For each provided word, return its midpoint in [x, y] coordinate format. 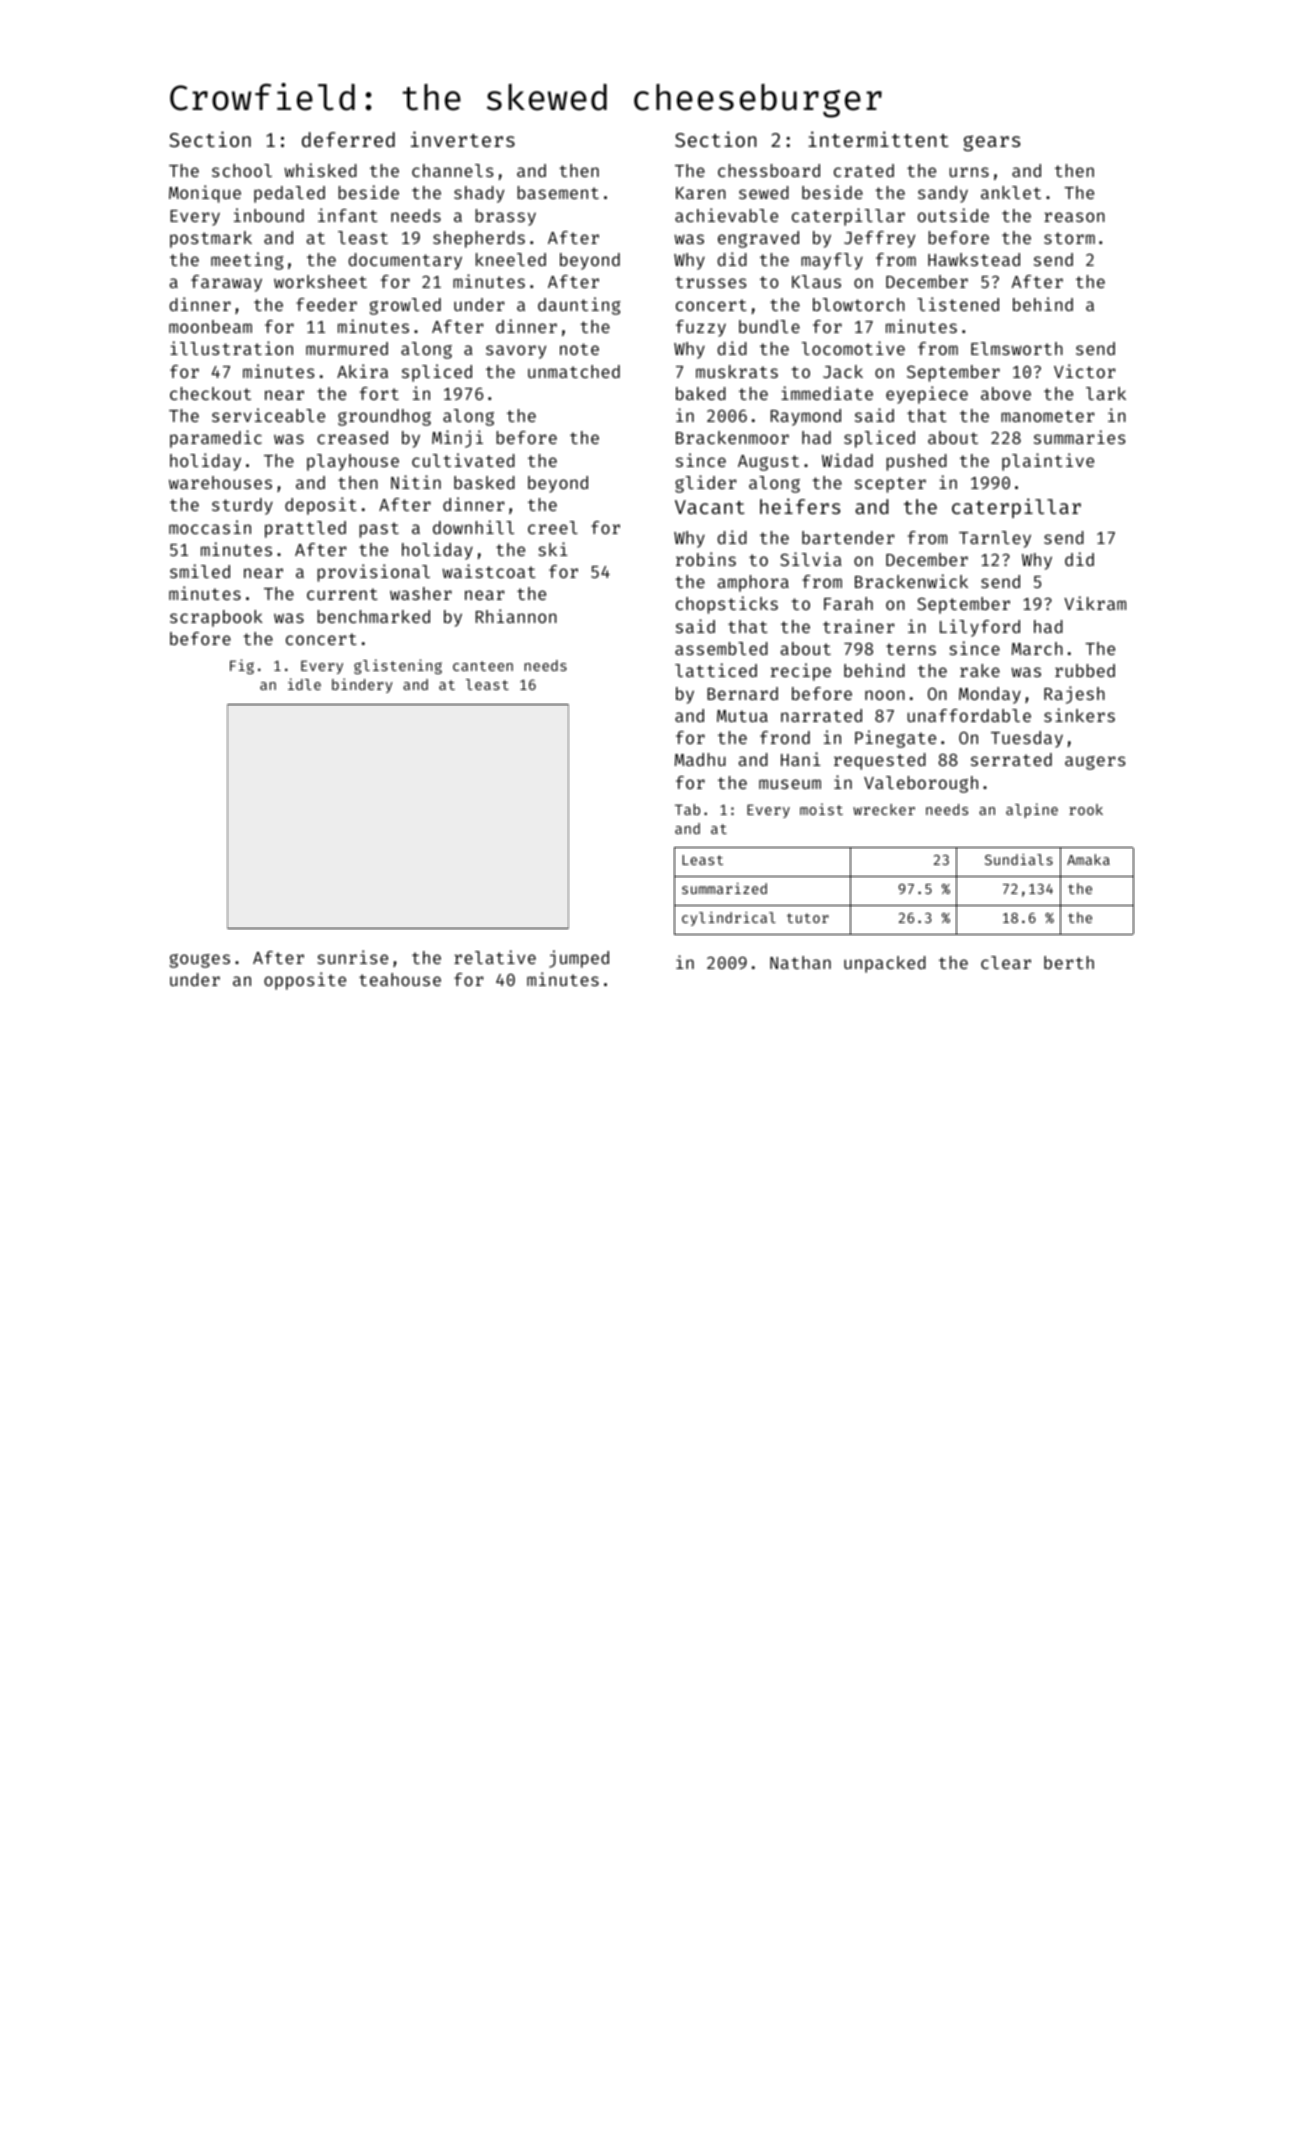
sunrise [352, 957]
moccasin [210, 527]
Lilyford [980, 628]
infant [348, 215]
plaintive [1048, 462]
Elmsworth [1017, 348]
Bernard [742, 693]
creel [553, 527]
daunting [579, 306]
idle [304, 684]
